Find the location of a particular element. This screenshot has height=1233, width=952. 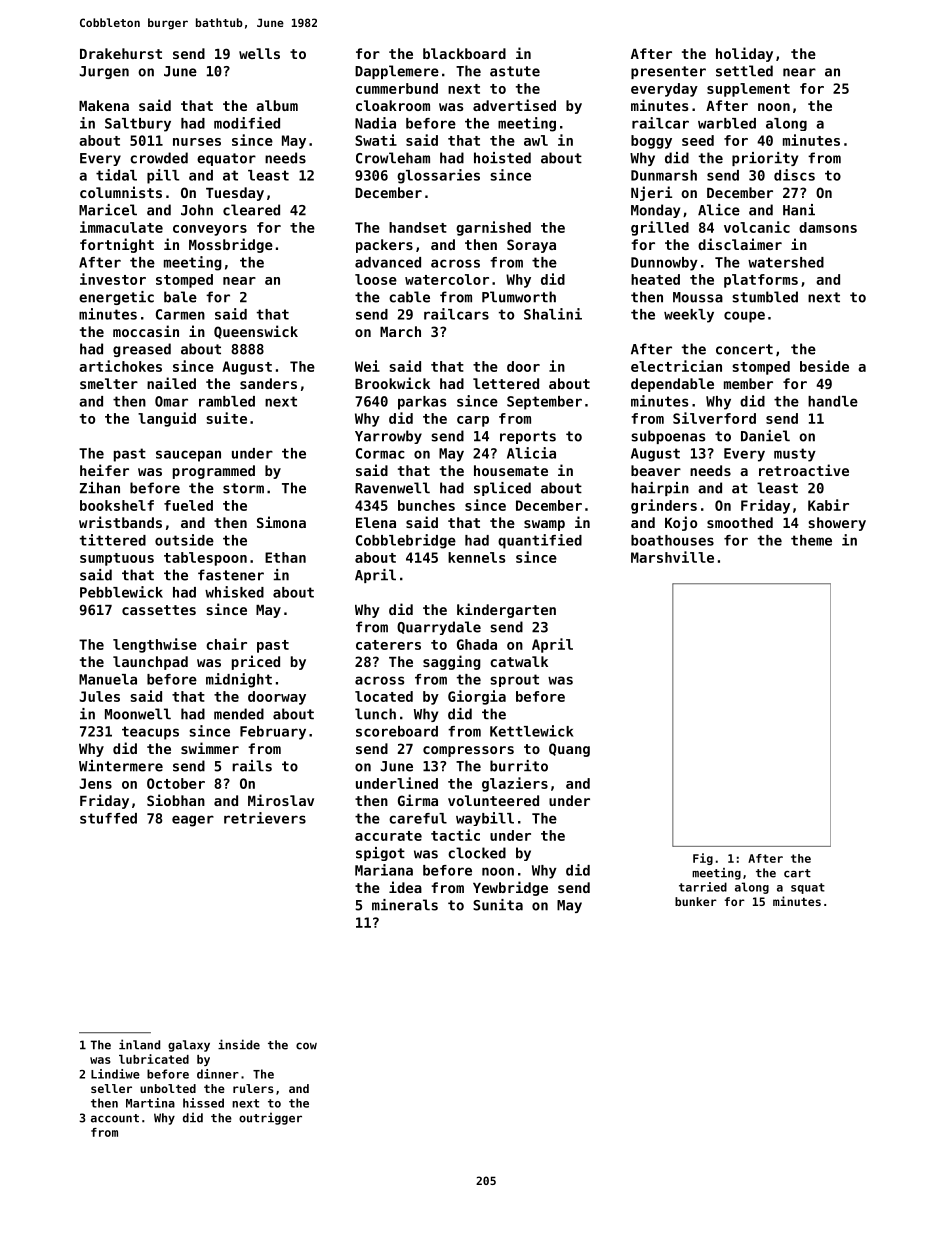

damsons is located at coordinates (828, 227).
